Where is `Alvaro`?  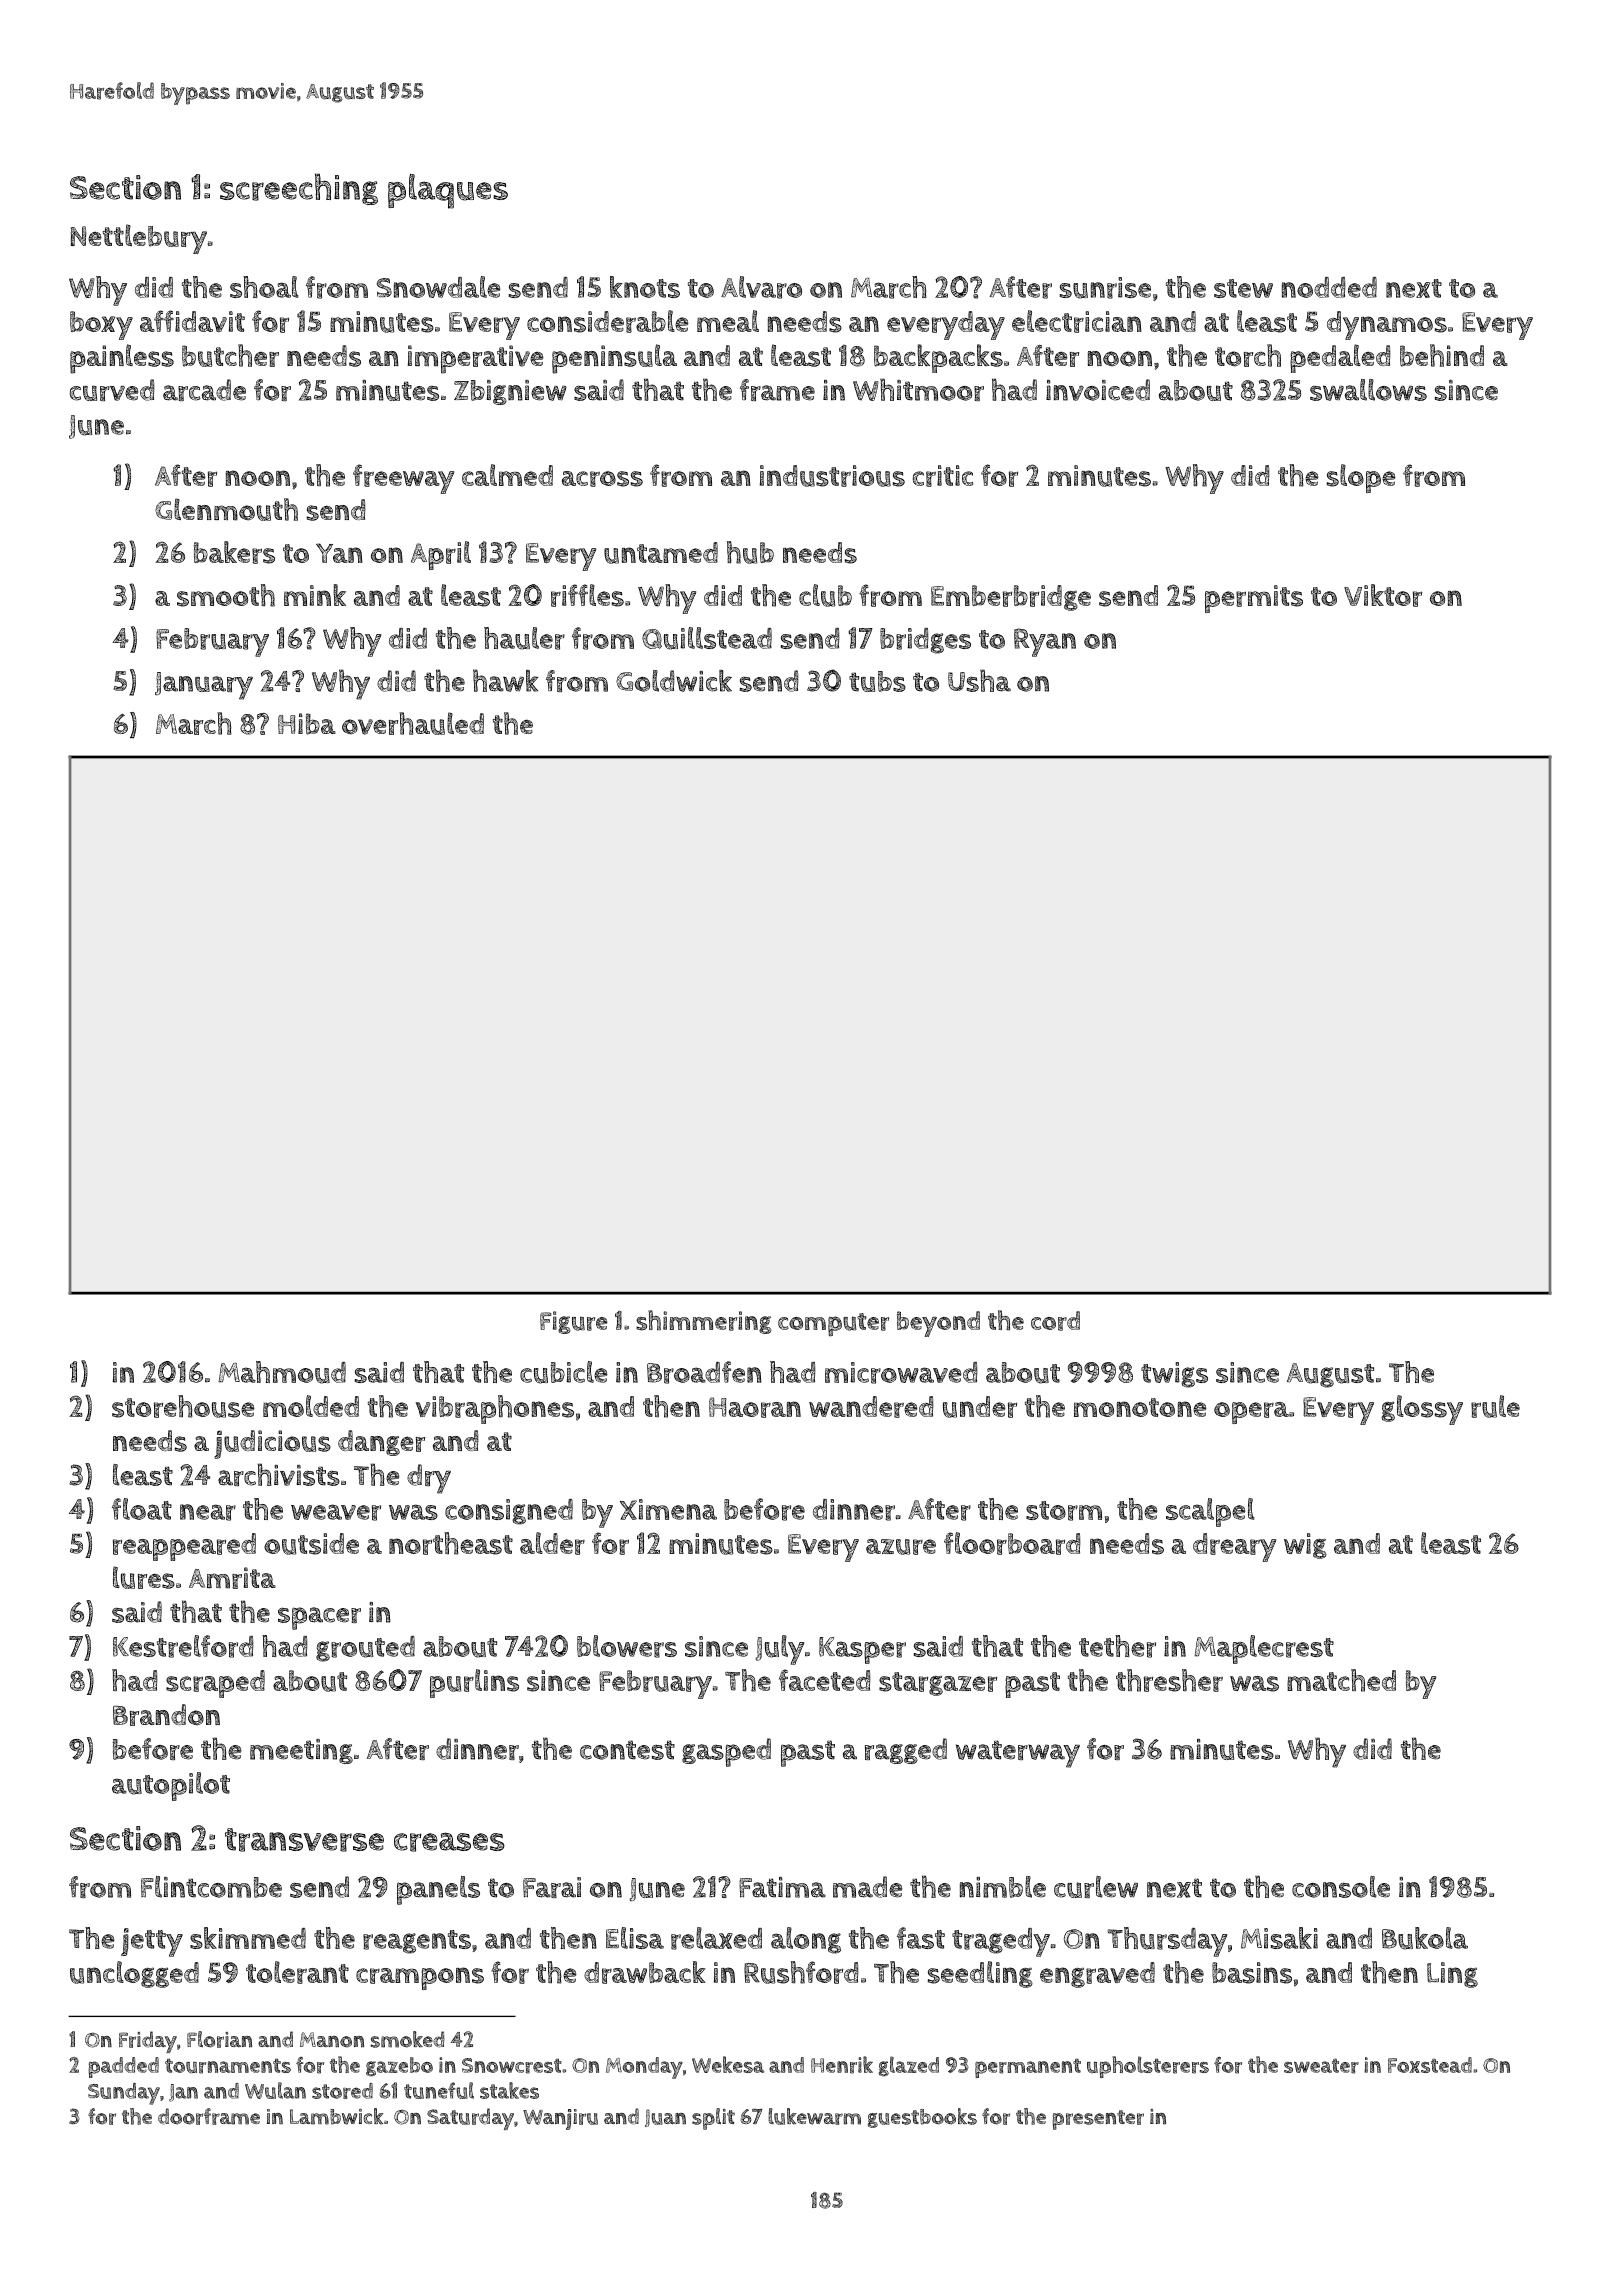 Alvaro is located at coordinates (761, 287).
